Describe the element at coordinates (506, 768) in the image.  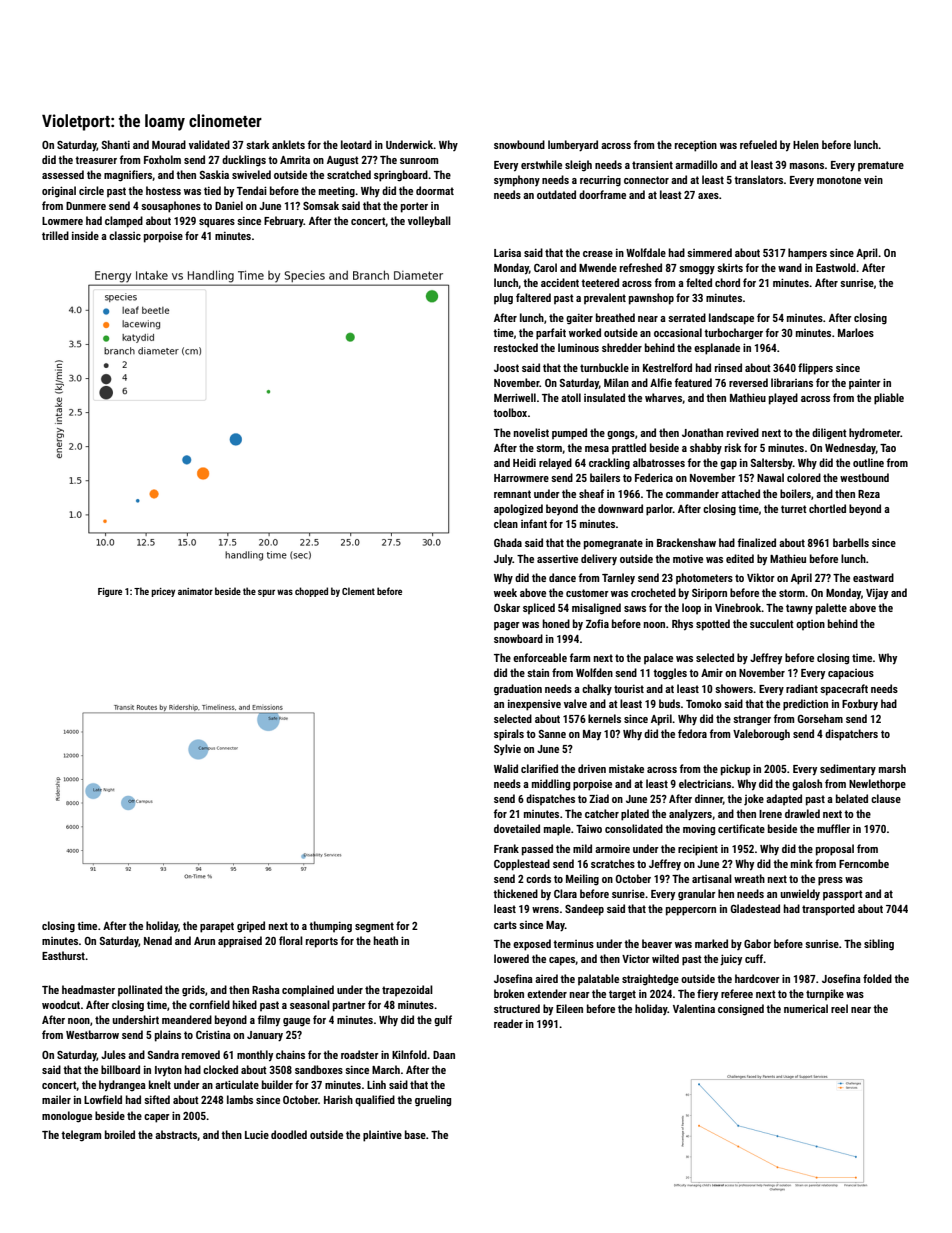
I see `Walid` at that location.
